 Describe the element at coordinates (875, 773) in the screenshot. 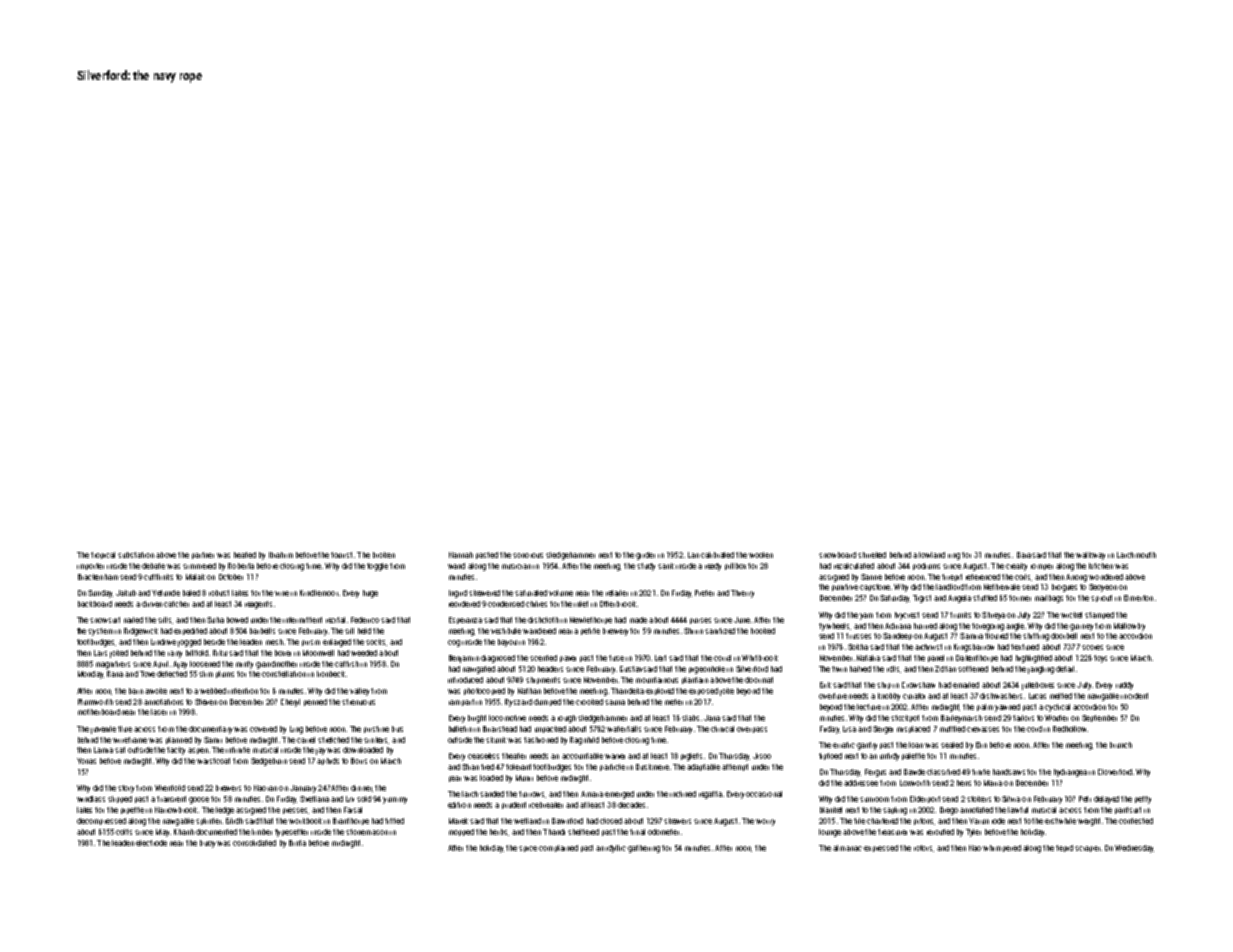

I see `Fergus` at that location.
